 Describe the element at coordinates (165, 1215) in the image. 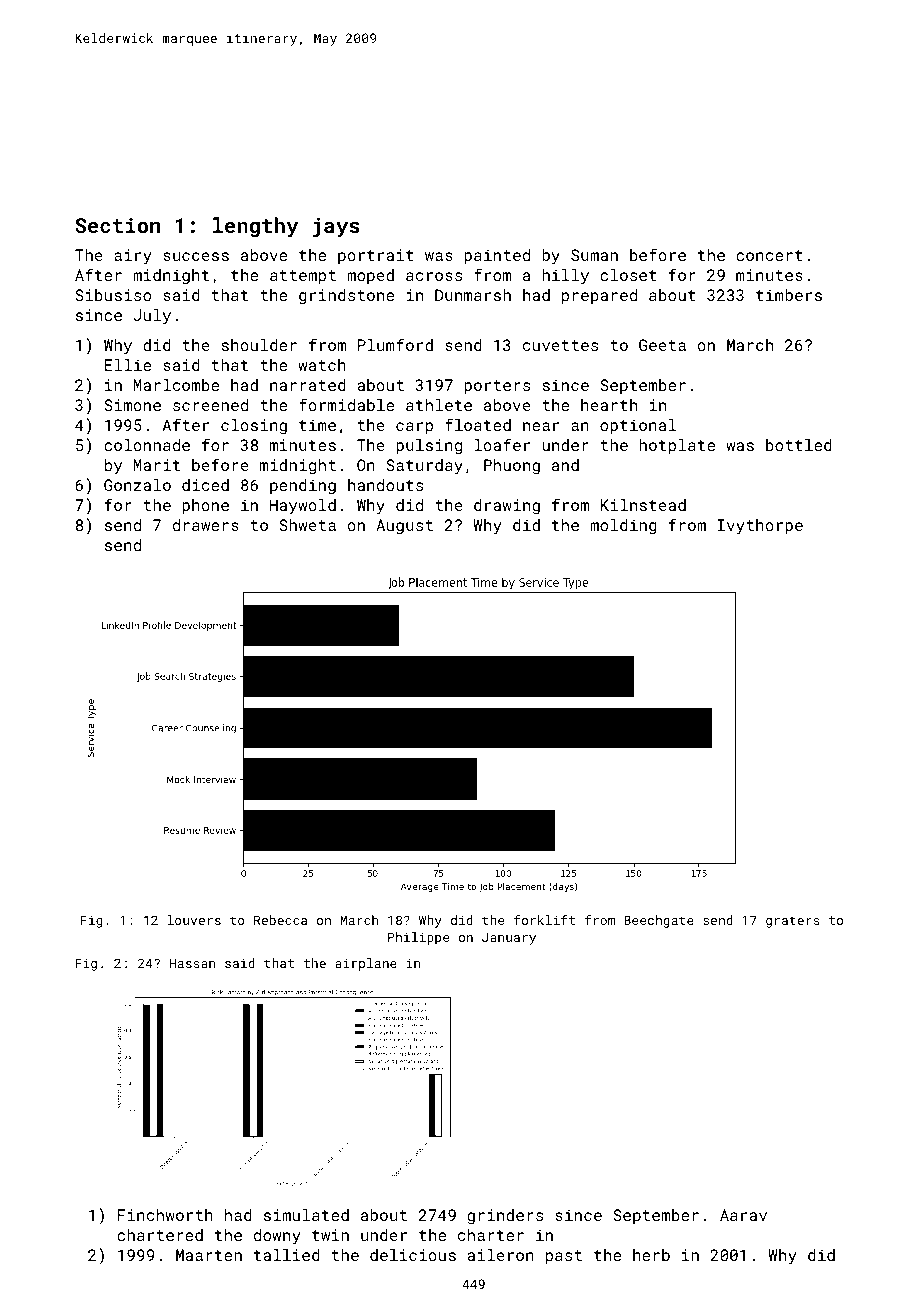

I see `Finchworth` at that location.
